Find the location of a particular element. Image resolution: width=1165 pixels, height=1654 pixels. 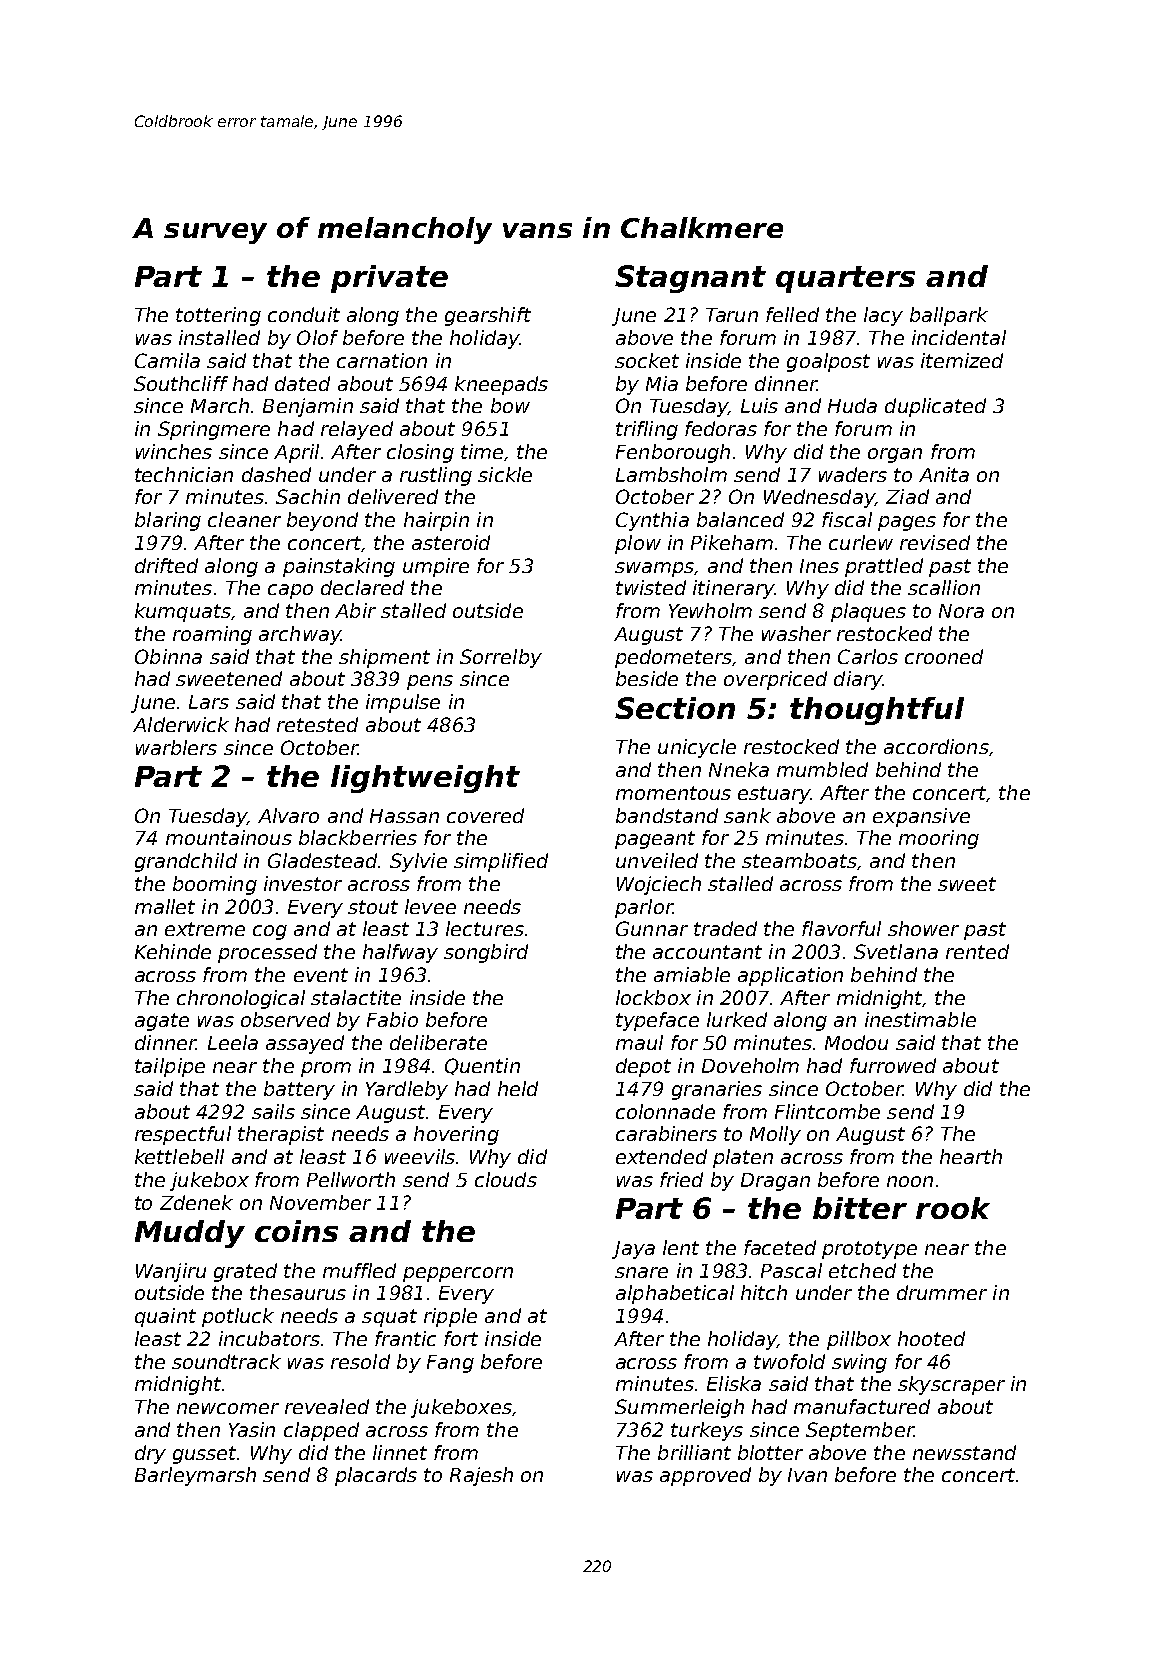

Stagnant is located at coordinates (690, 279).
